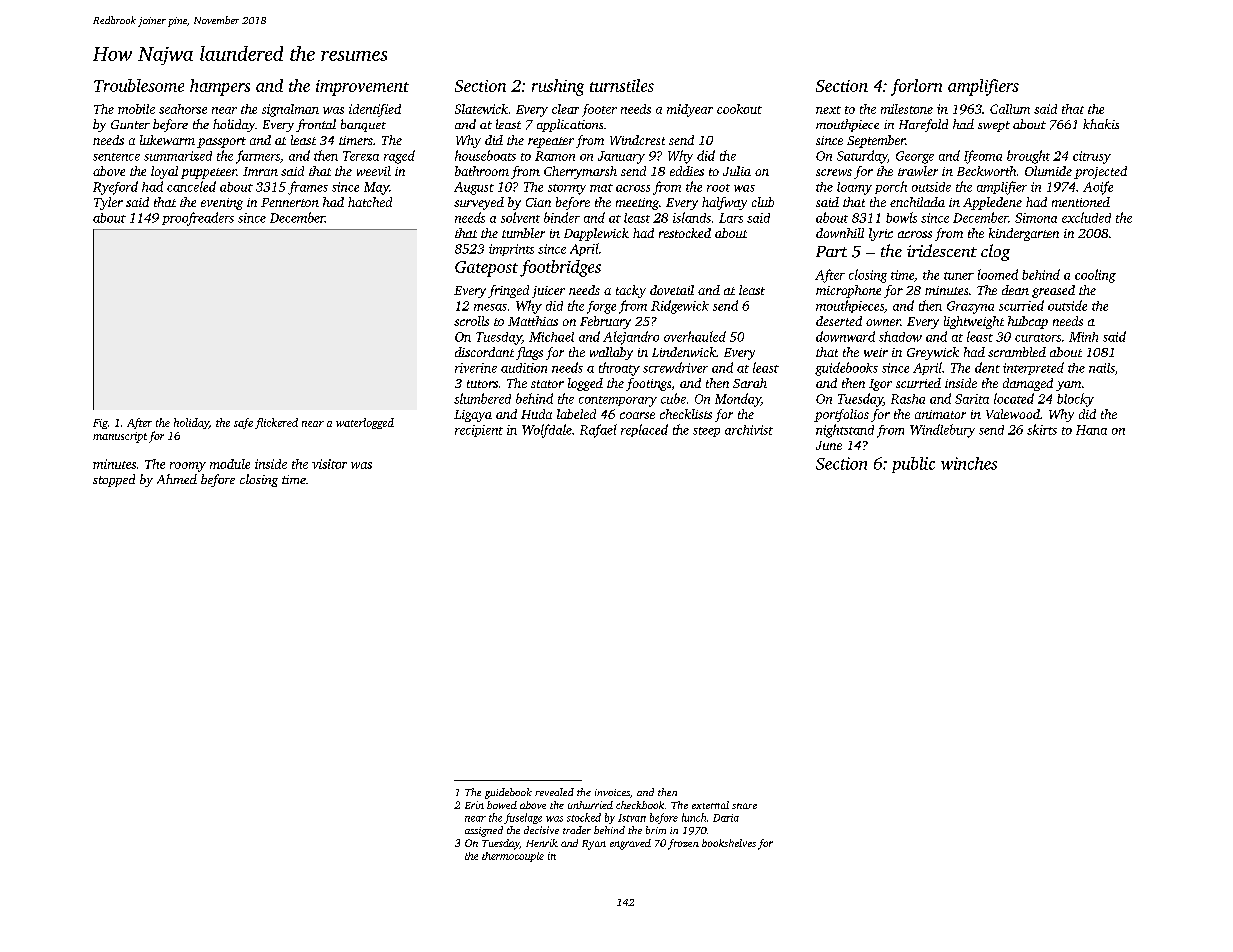  I want to click on mesas, so click(490, 307).
